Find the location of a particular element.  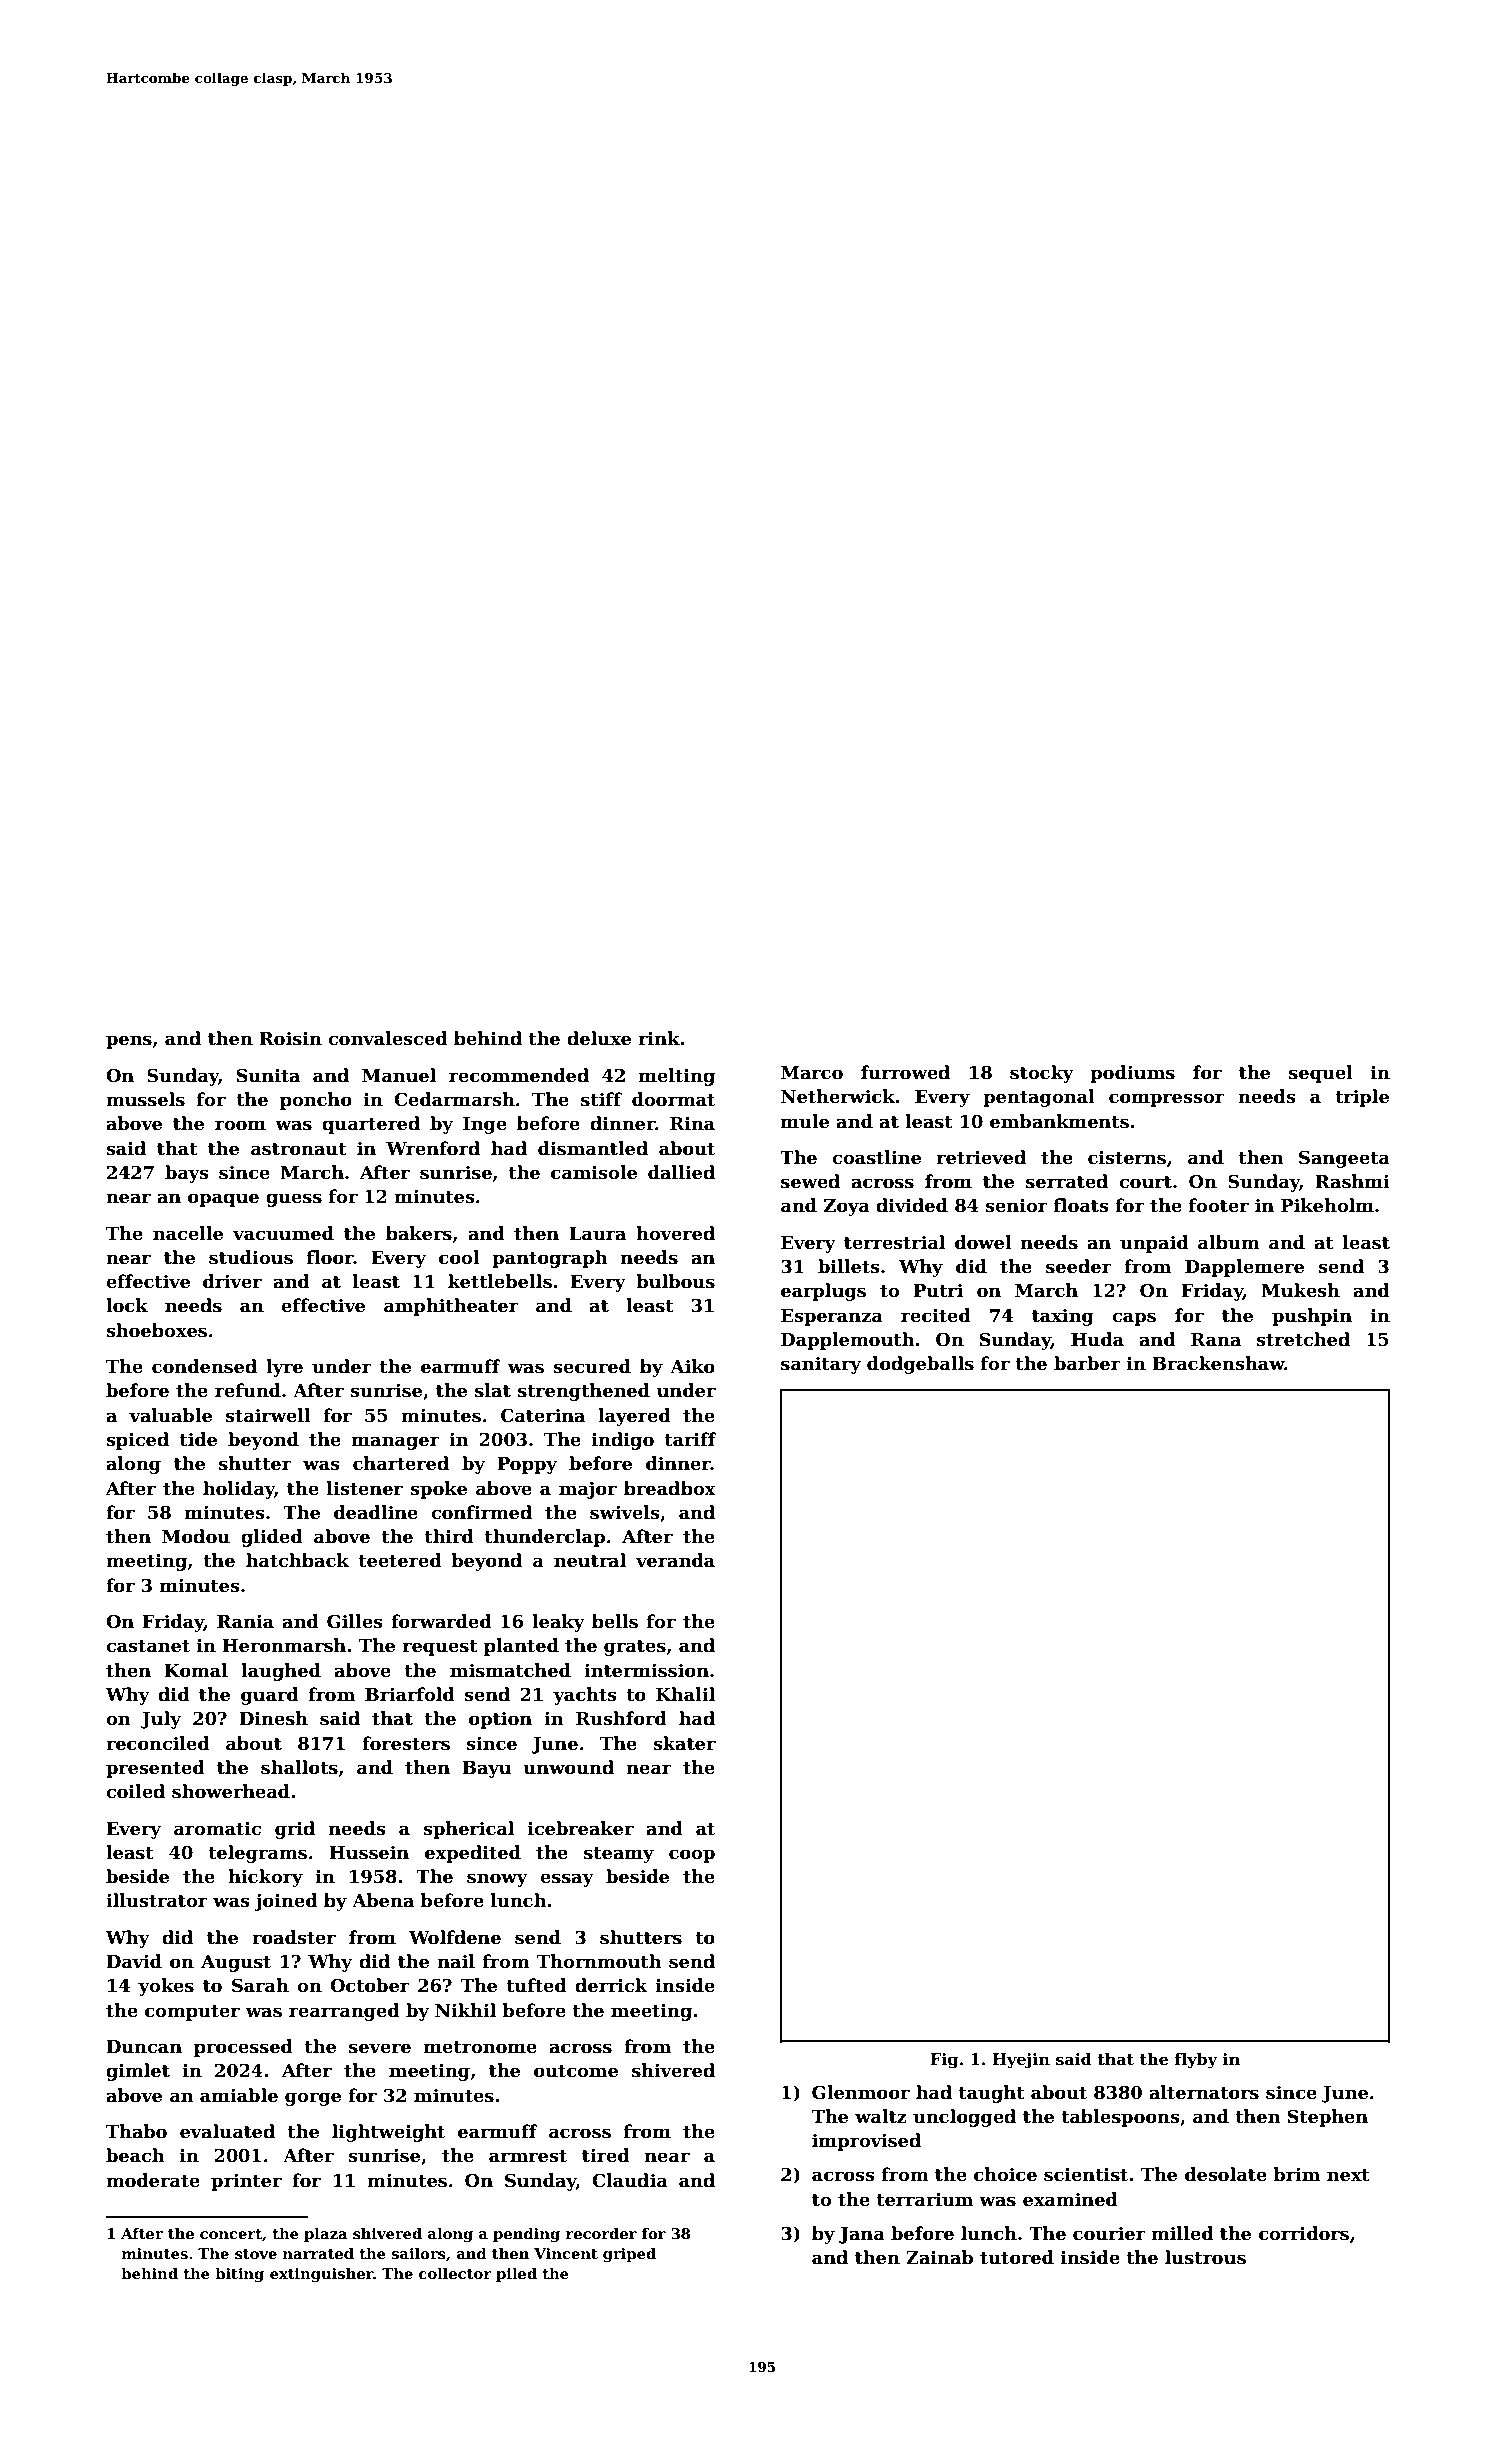

neutral is located at coordinates (590, 1560).
